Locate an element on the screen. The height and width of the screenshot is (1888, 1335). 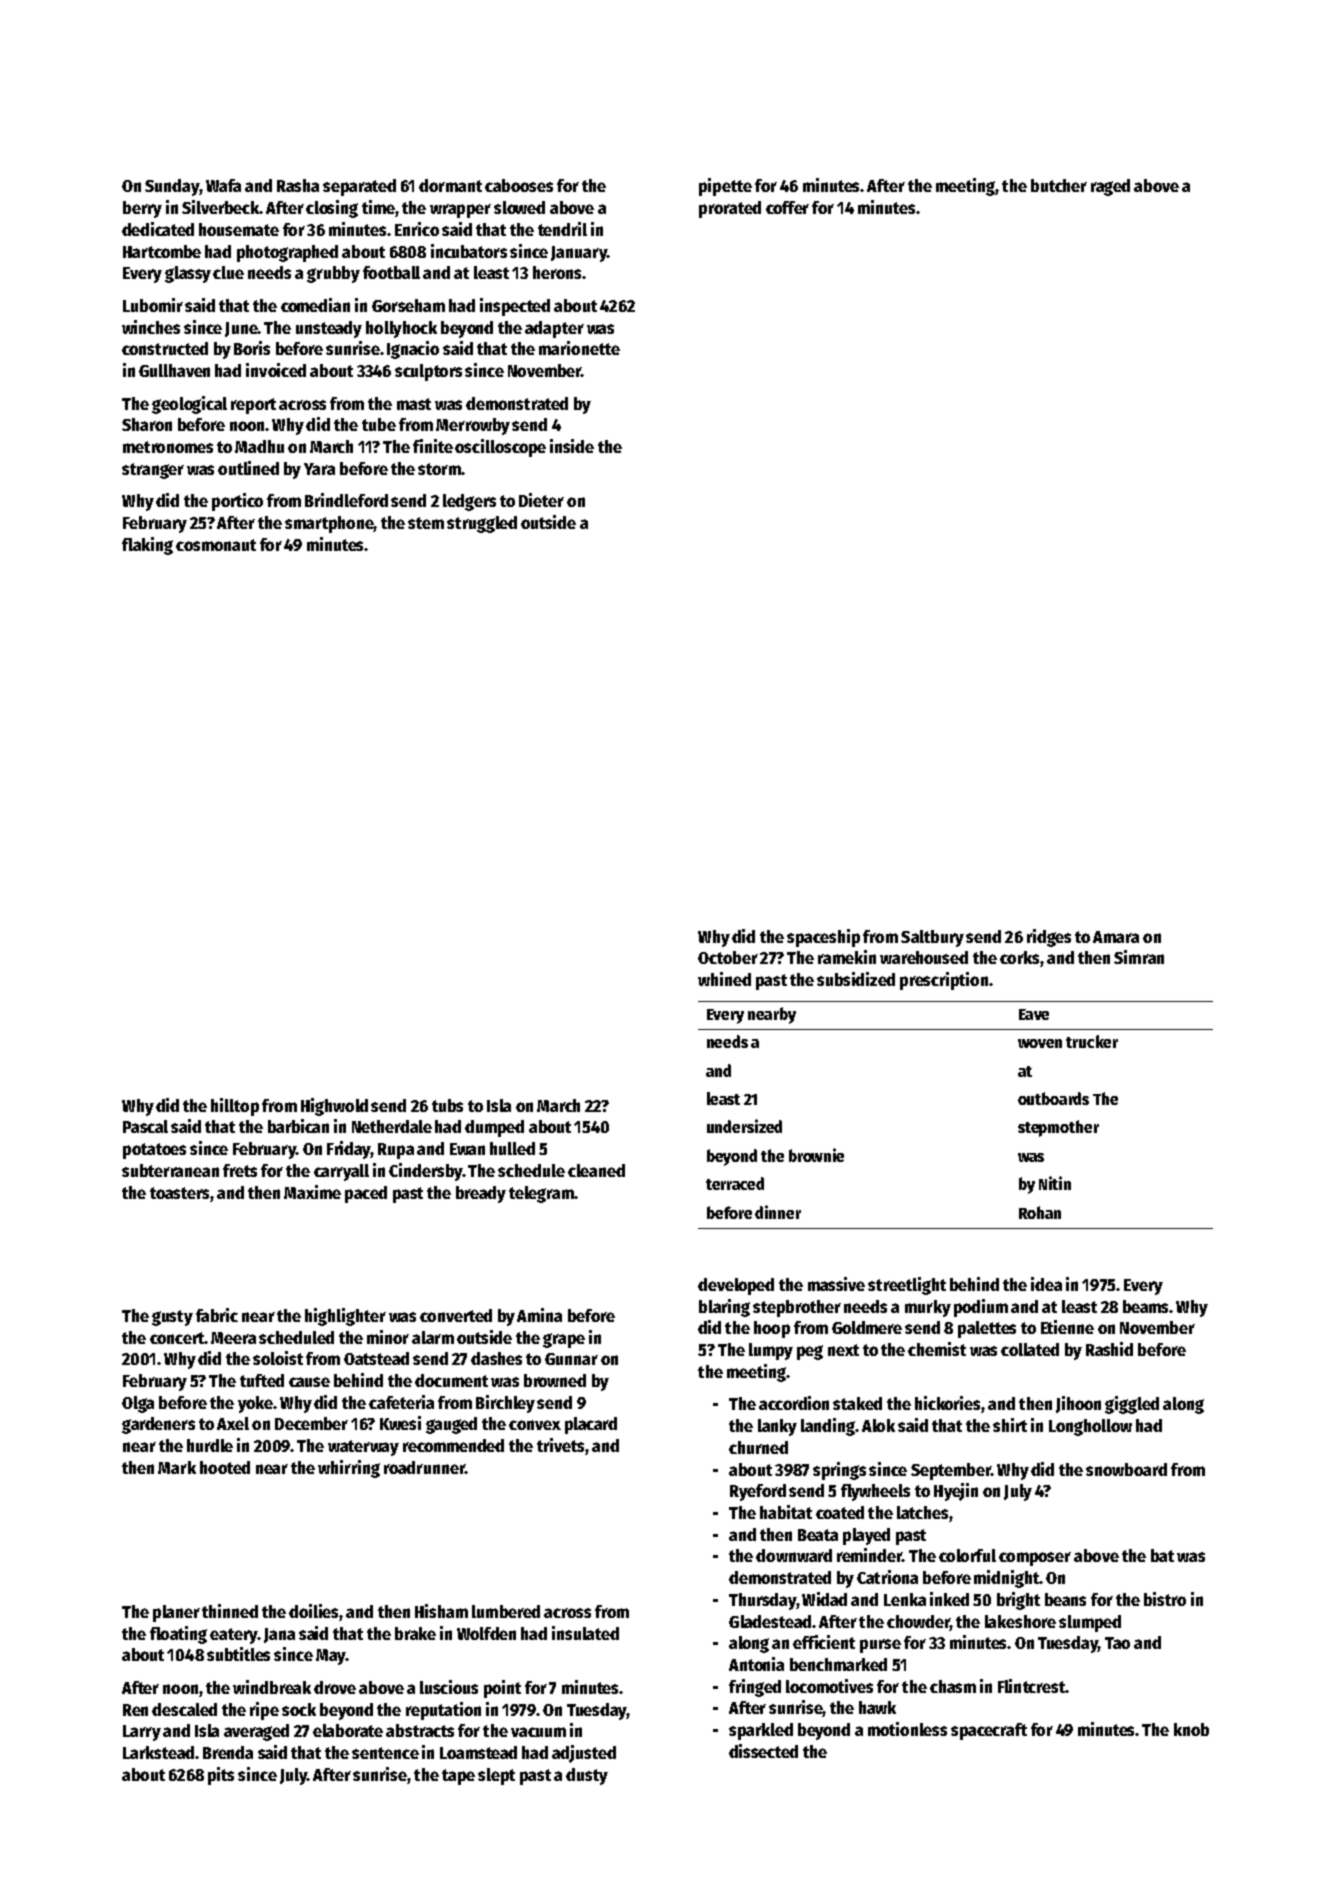
podium is located at coordinates (981, 1308).
